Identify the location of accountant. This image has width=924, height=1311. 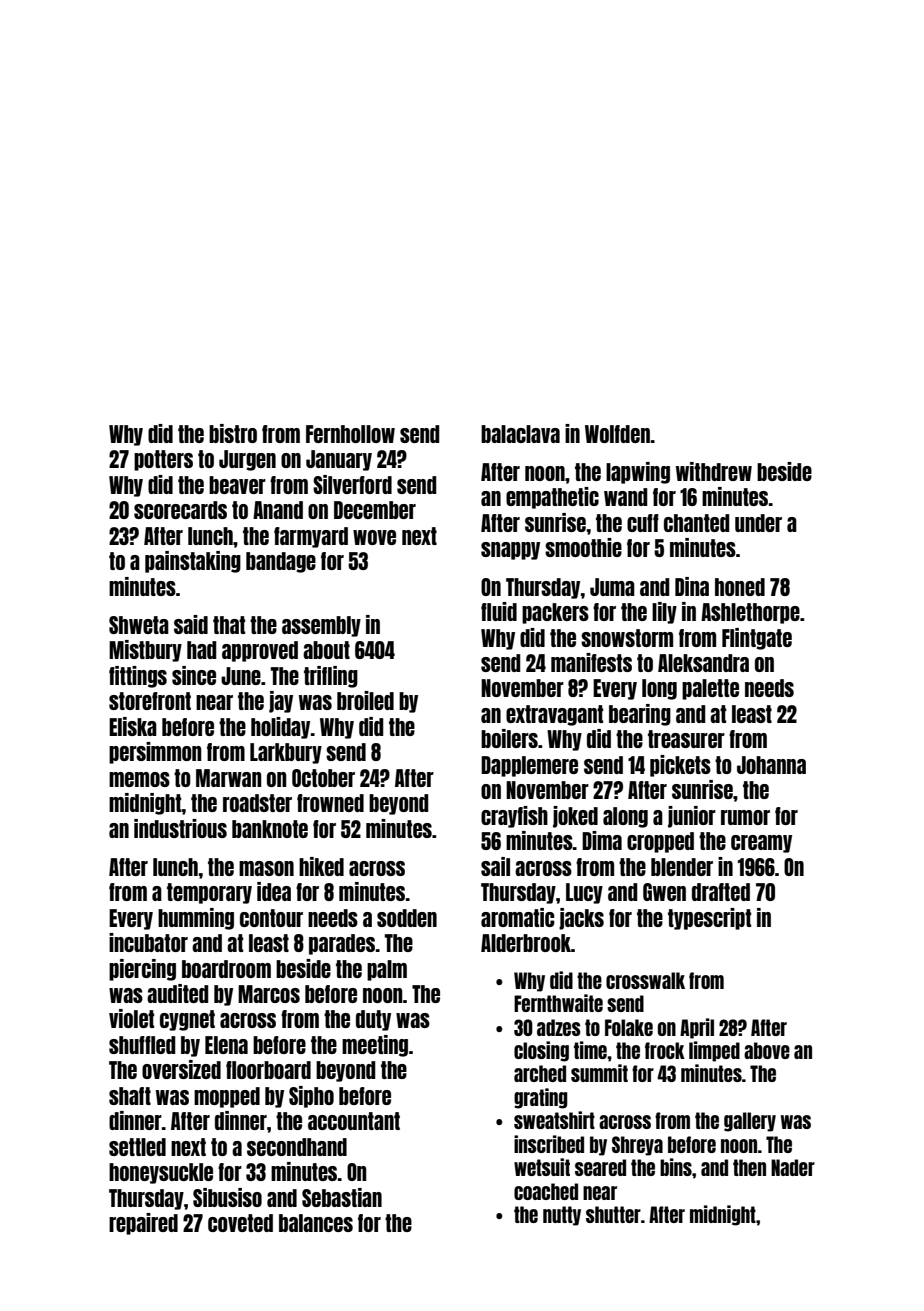
(354, 1121).
